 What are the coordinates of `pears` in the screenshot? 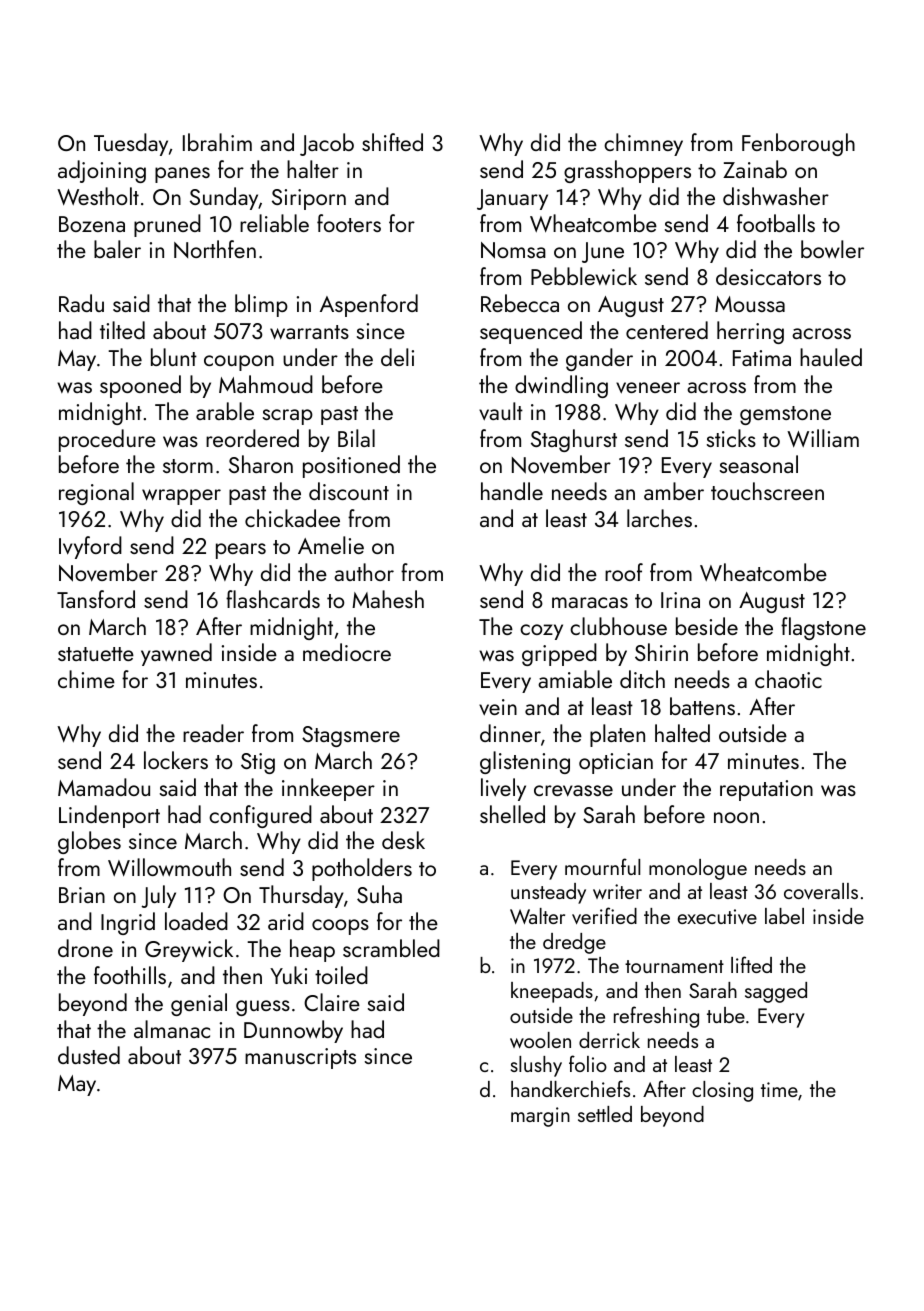 It's located at (241, 551).
